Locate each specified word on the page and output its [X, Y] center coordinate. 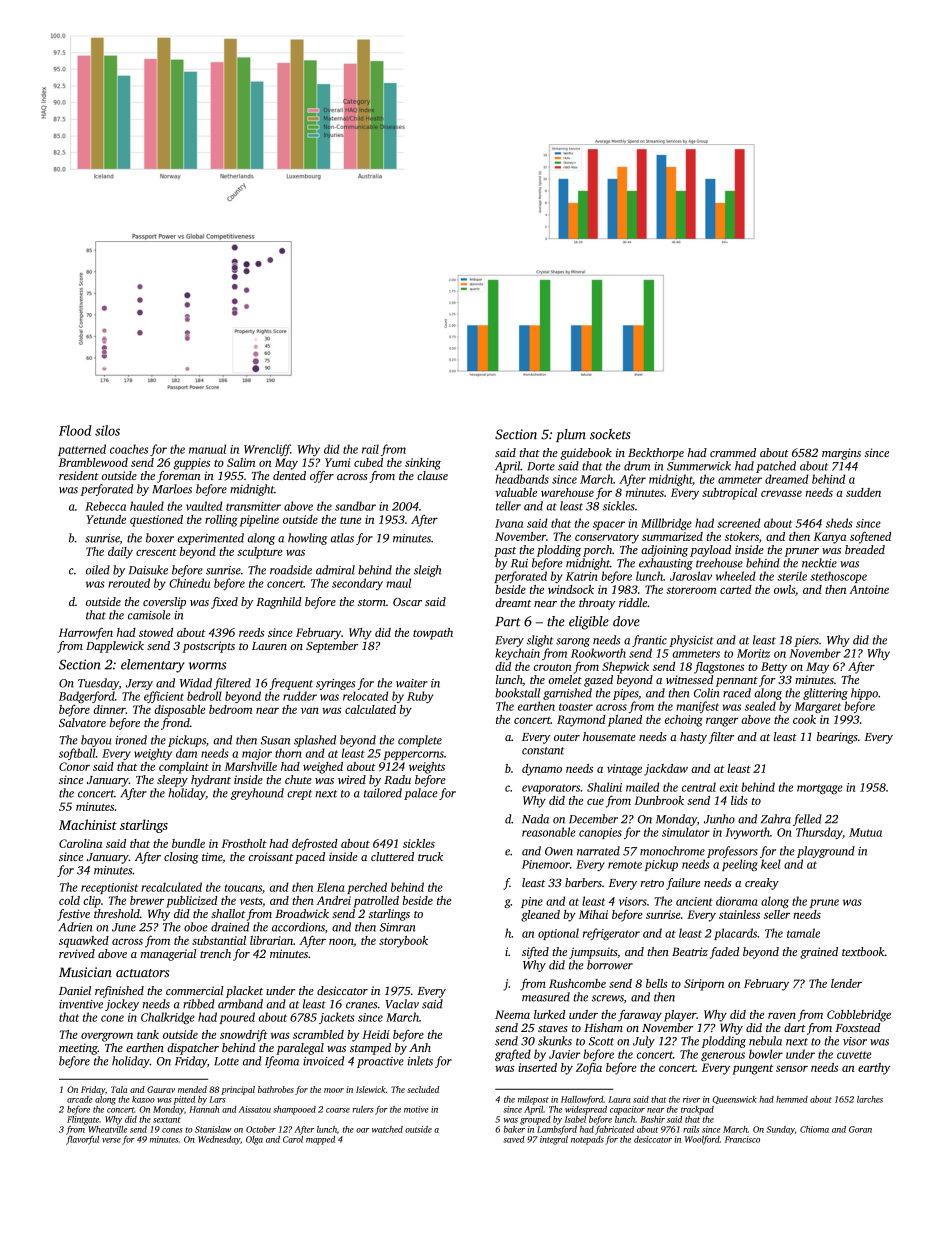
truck [430, 856]
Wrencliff [267, 450]
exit [729, 787]
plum [571, 435]
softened [870, 537]
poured [237, 1018]
